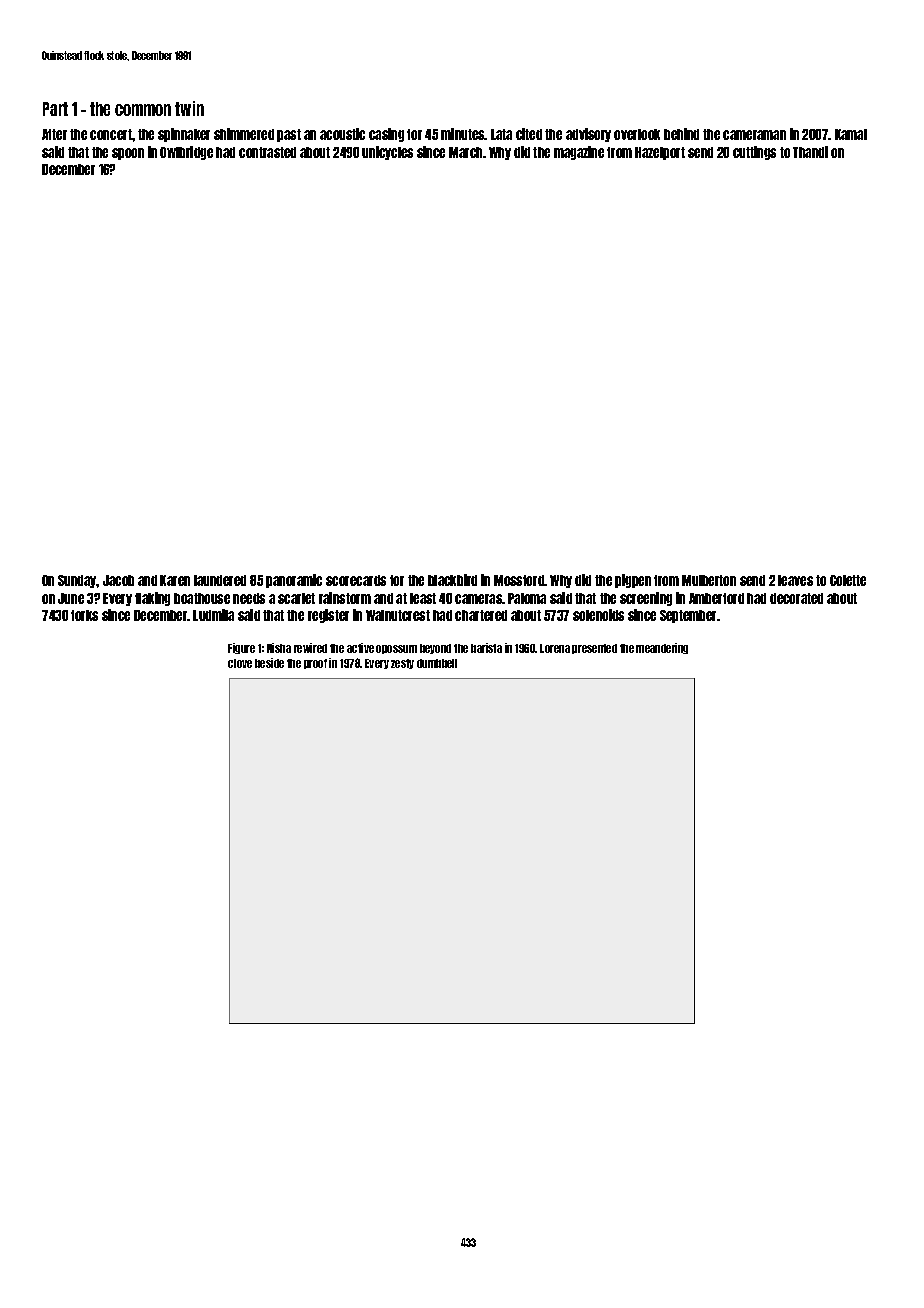 The image size is (924, 1308). Describe the element at coordinates (452, 580) in the page. I see `blackbird` at that location.
